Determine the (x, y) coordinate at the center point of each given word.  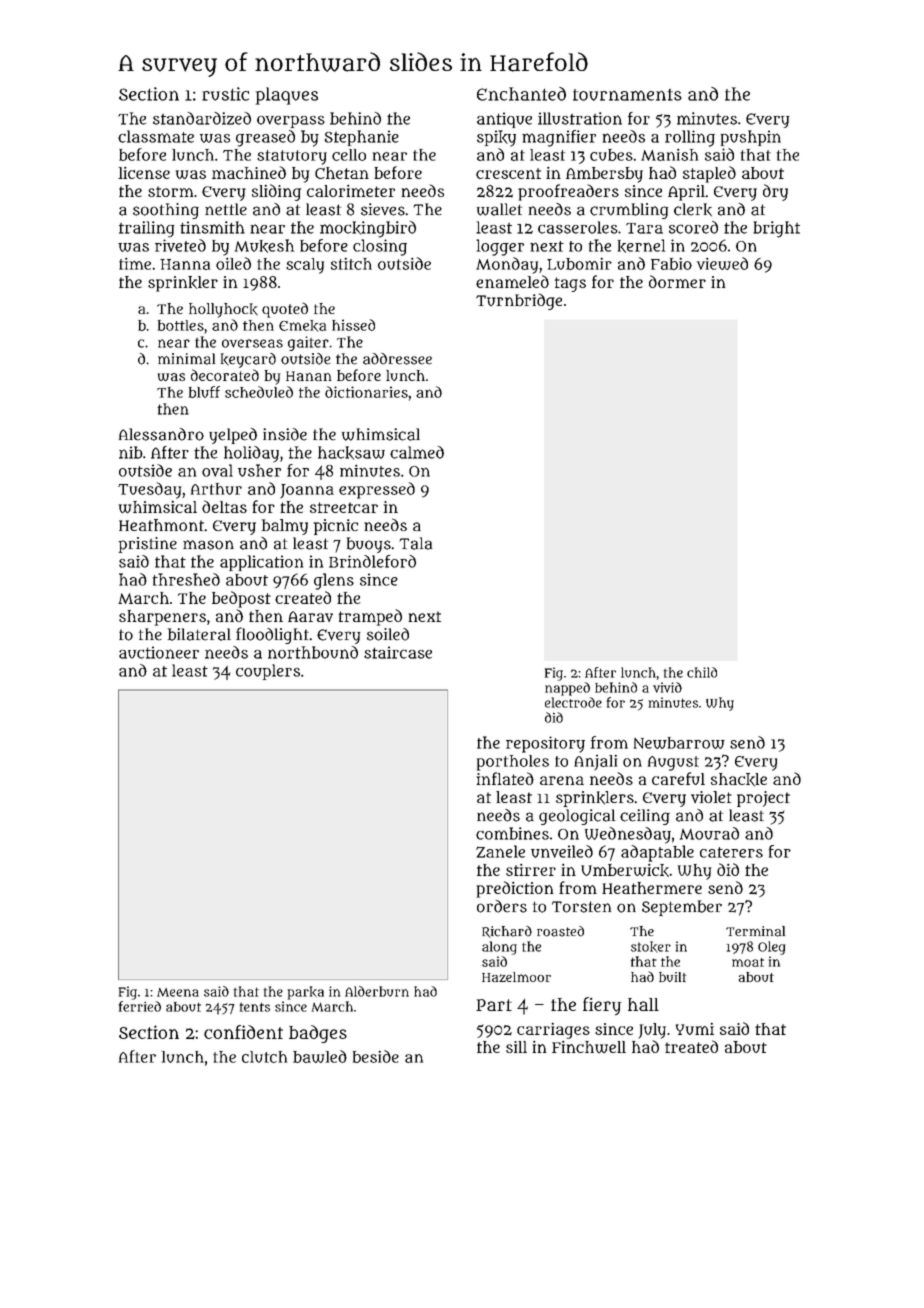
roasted (560, 931)
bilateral (199, 634)
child (702, 672)
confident (243, 1032)
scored (693, 227)
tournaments (627, 95)
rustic (225, 94)
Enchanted (521, 94)
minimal (186, 359)
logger (500, 247)
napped (567, 689)
